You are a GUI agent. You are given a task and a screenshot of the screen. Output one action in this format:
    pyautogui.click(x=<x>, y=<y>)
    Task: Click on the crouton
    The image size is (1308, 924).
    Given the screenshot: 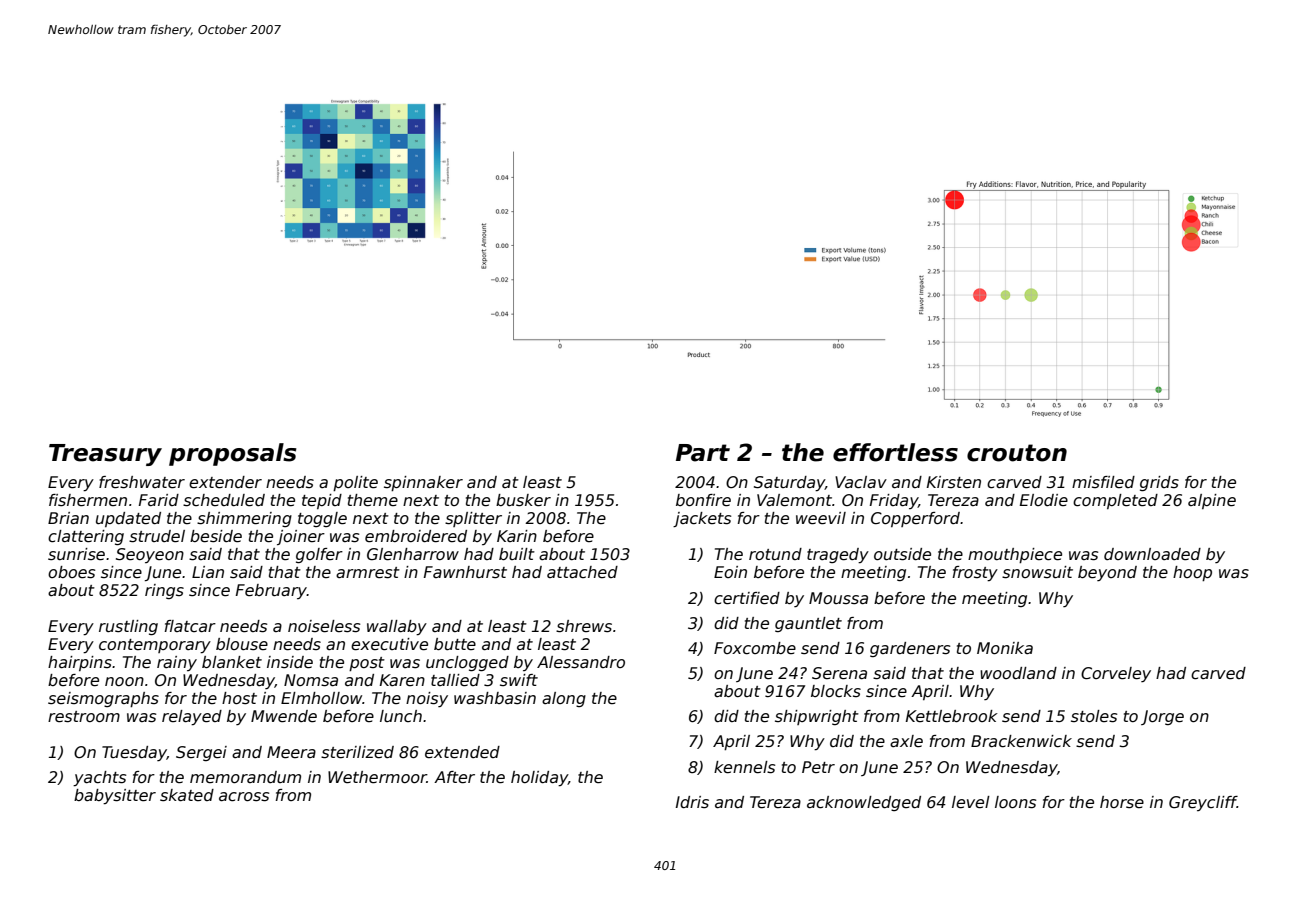 What is the action you would take?
    pyautogui.click(x=1017, y=453)
